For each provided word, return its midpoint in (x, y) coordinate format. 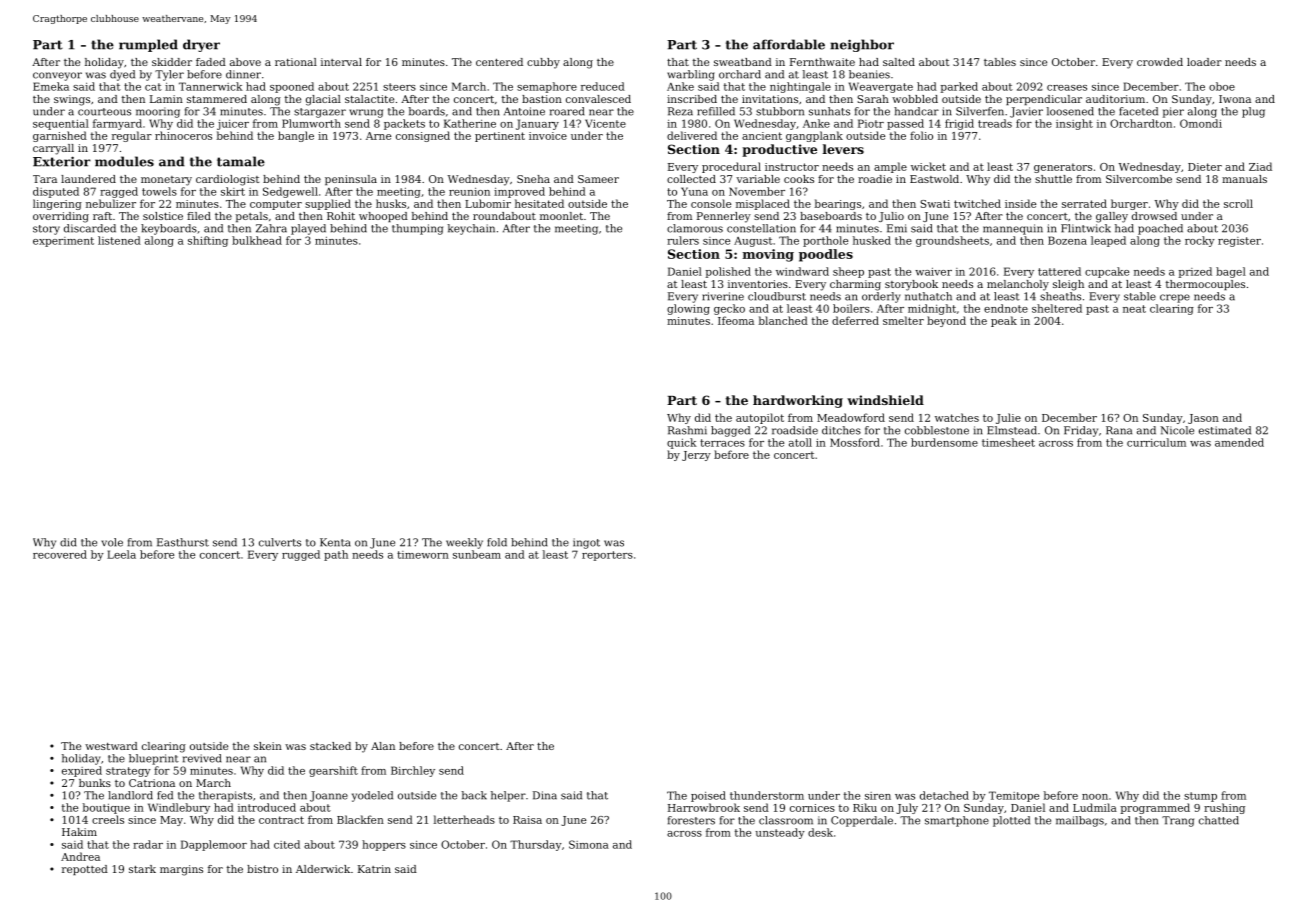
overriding (61, 217)
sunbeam (477, 554)
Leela (121, 554)
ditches (841, 430)
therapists (225, 796)
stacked (330, 746)
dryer (201, 45)
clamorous (695, 228)
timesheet (1008, 442)
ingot (586, 543)
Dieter (1205, 167)
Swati (935, 204)
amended (1239, 442)
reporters (607, 556)
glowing (688, 309)
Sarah (873, 99)
